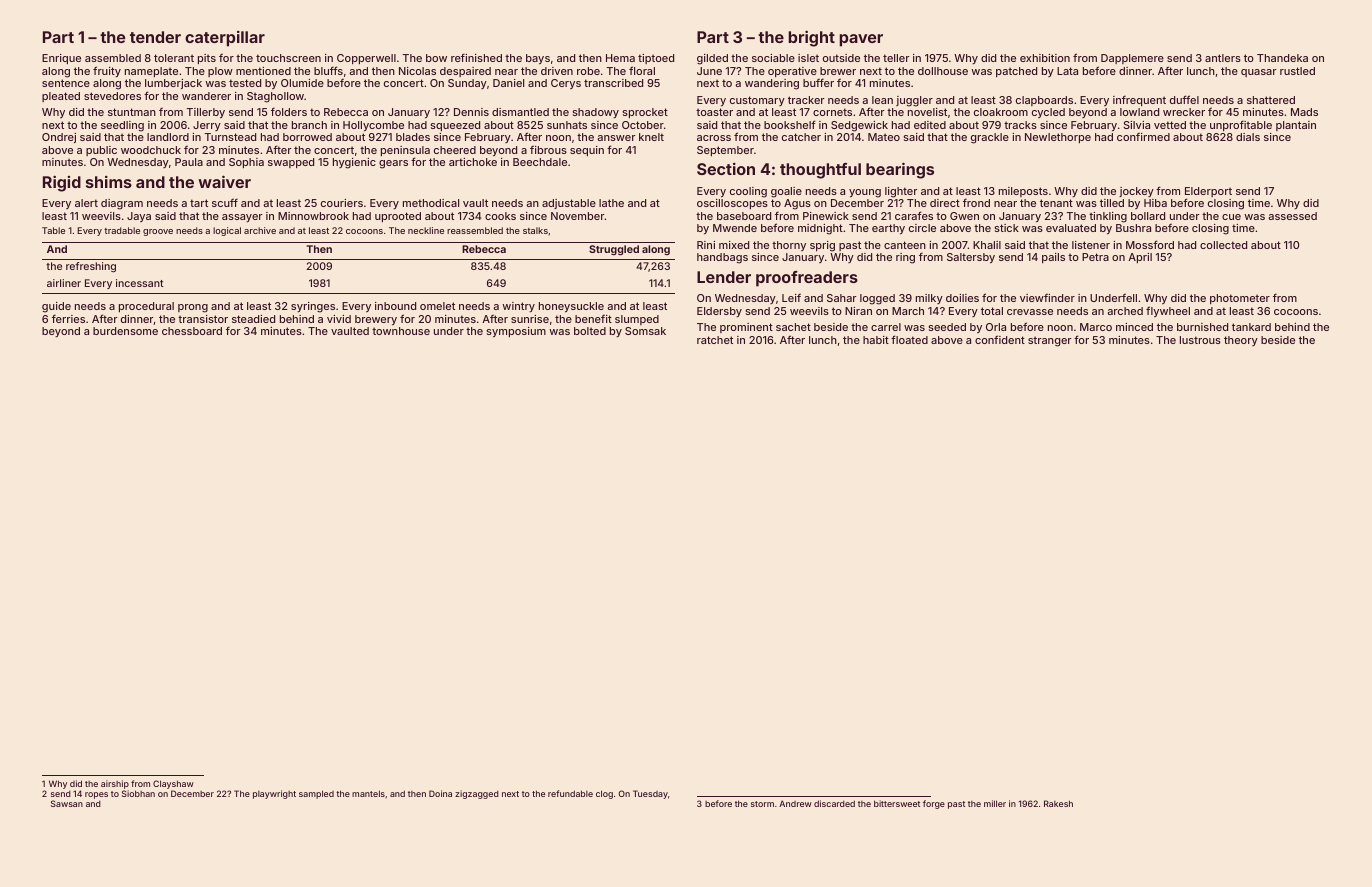 The width and height of the image is (1372, 887). I want to click on Khalil, so click(987, 245).
